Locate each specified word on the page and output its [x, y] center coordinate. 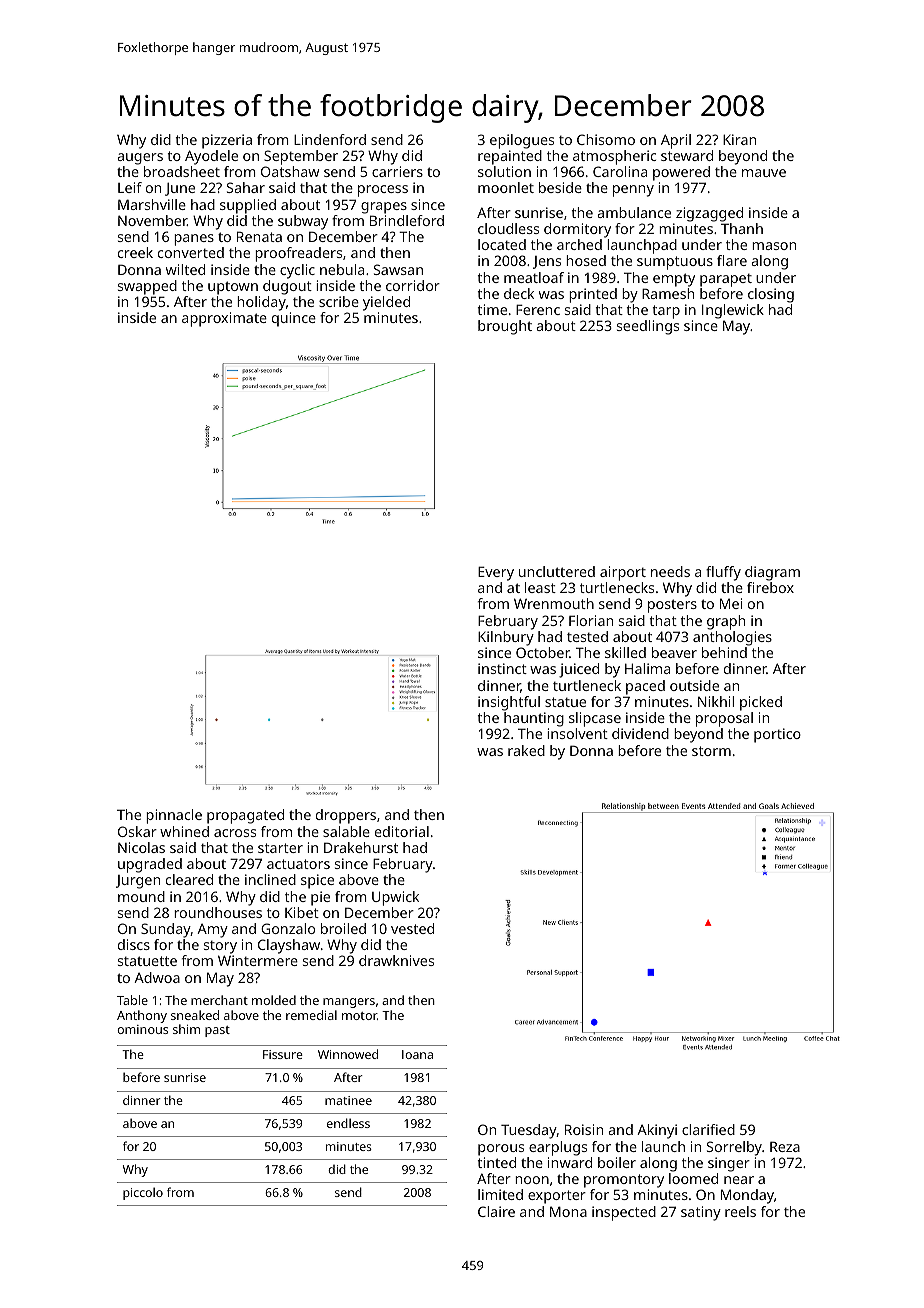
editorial [402, 831]
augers [140, 159]
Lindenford [330, 139]
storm [711, 751]
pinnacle [174, 816]
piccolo [143, 1193]
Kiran [739, 139]
